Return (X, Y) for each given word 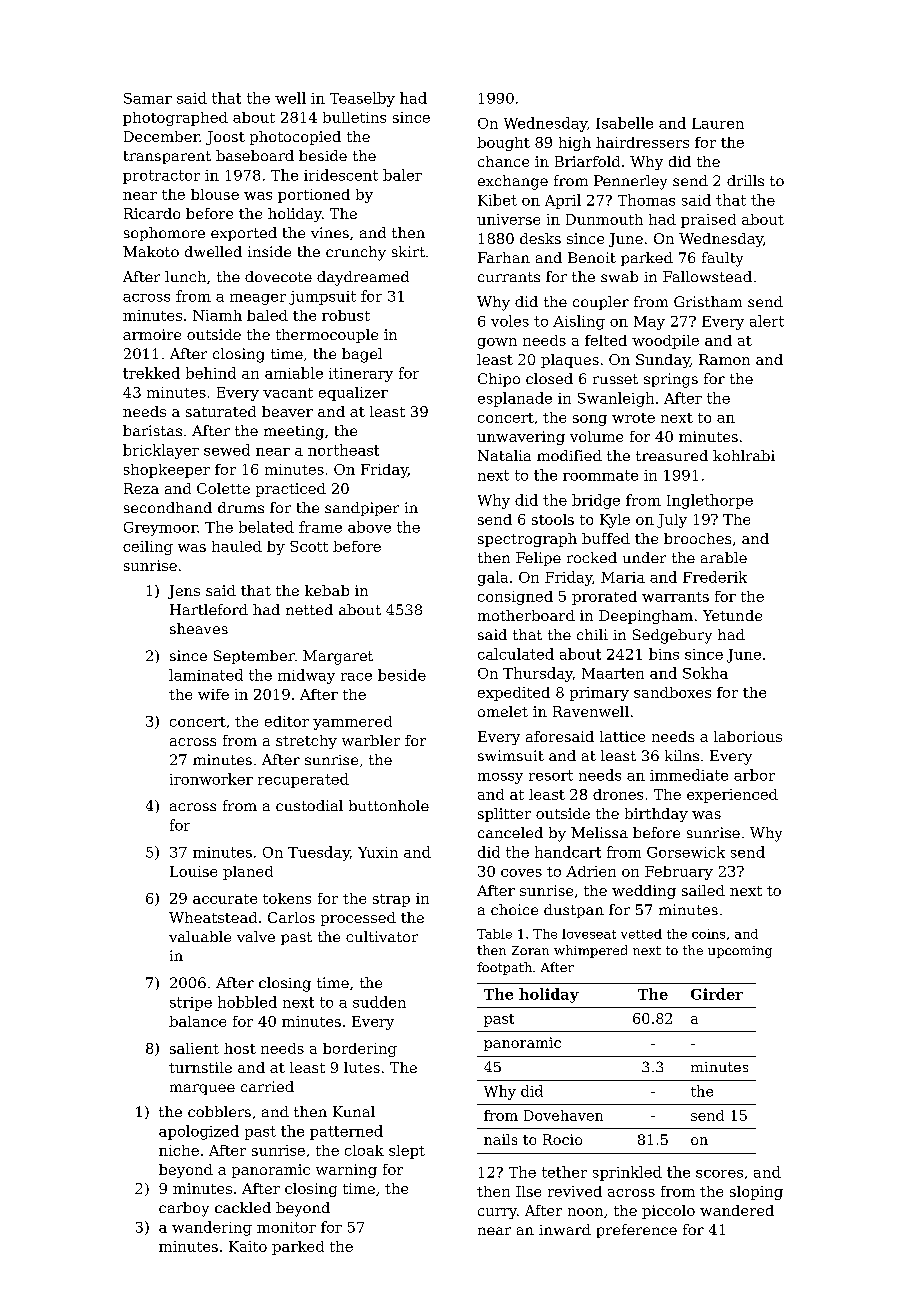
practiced (291, 490)
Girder (717, 994)
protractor (161, 177)
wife (213, 694)
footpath (504, 968)
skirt (408, 251)
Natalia (504, 455)
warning (346, 1171)
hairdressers (642, 142)
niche (179, 1150)
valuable (200, 936)
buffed (606, 538)
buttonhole (389, 805)
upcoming (740, 952)
